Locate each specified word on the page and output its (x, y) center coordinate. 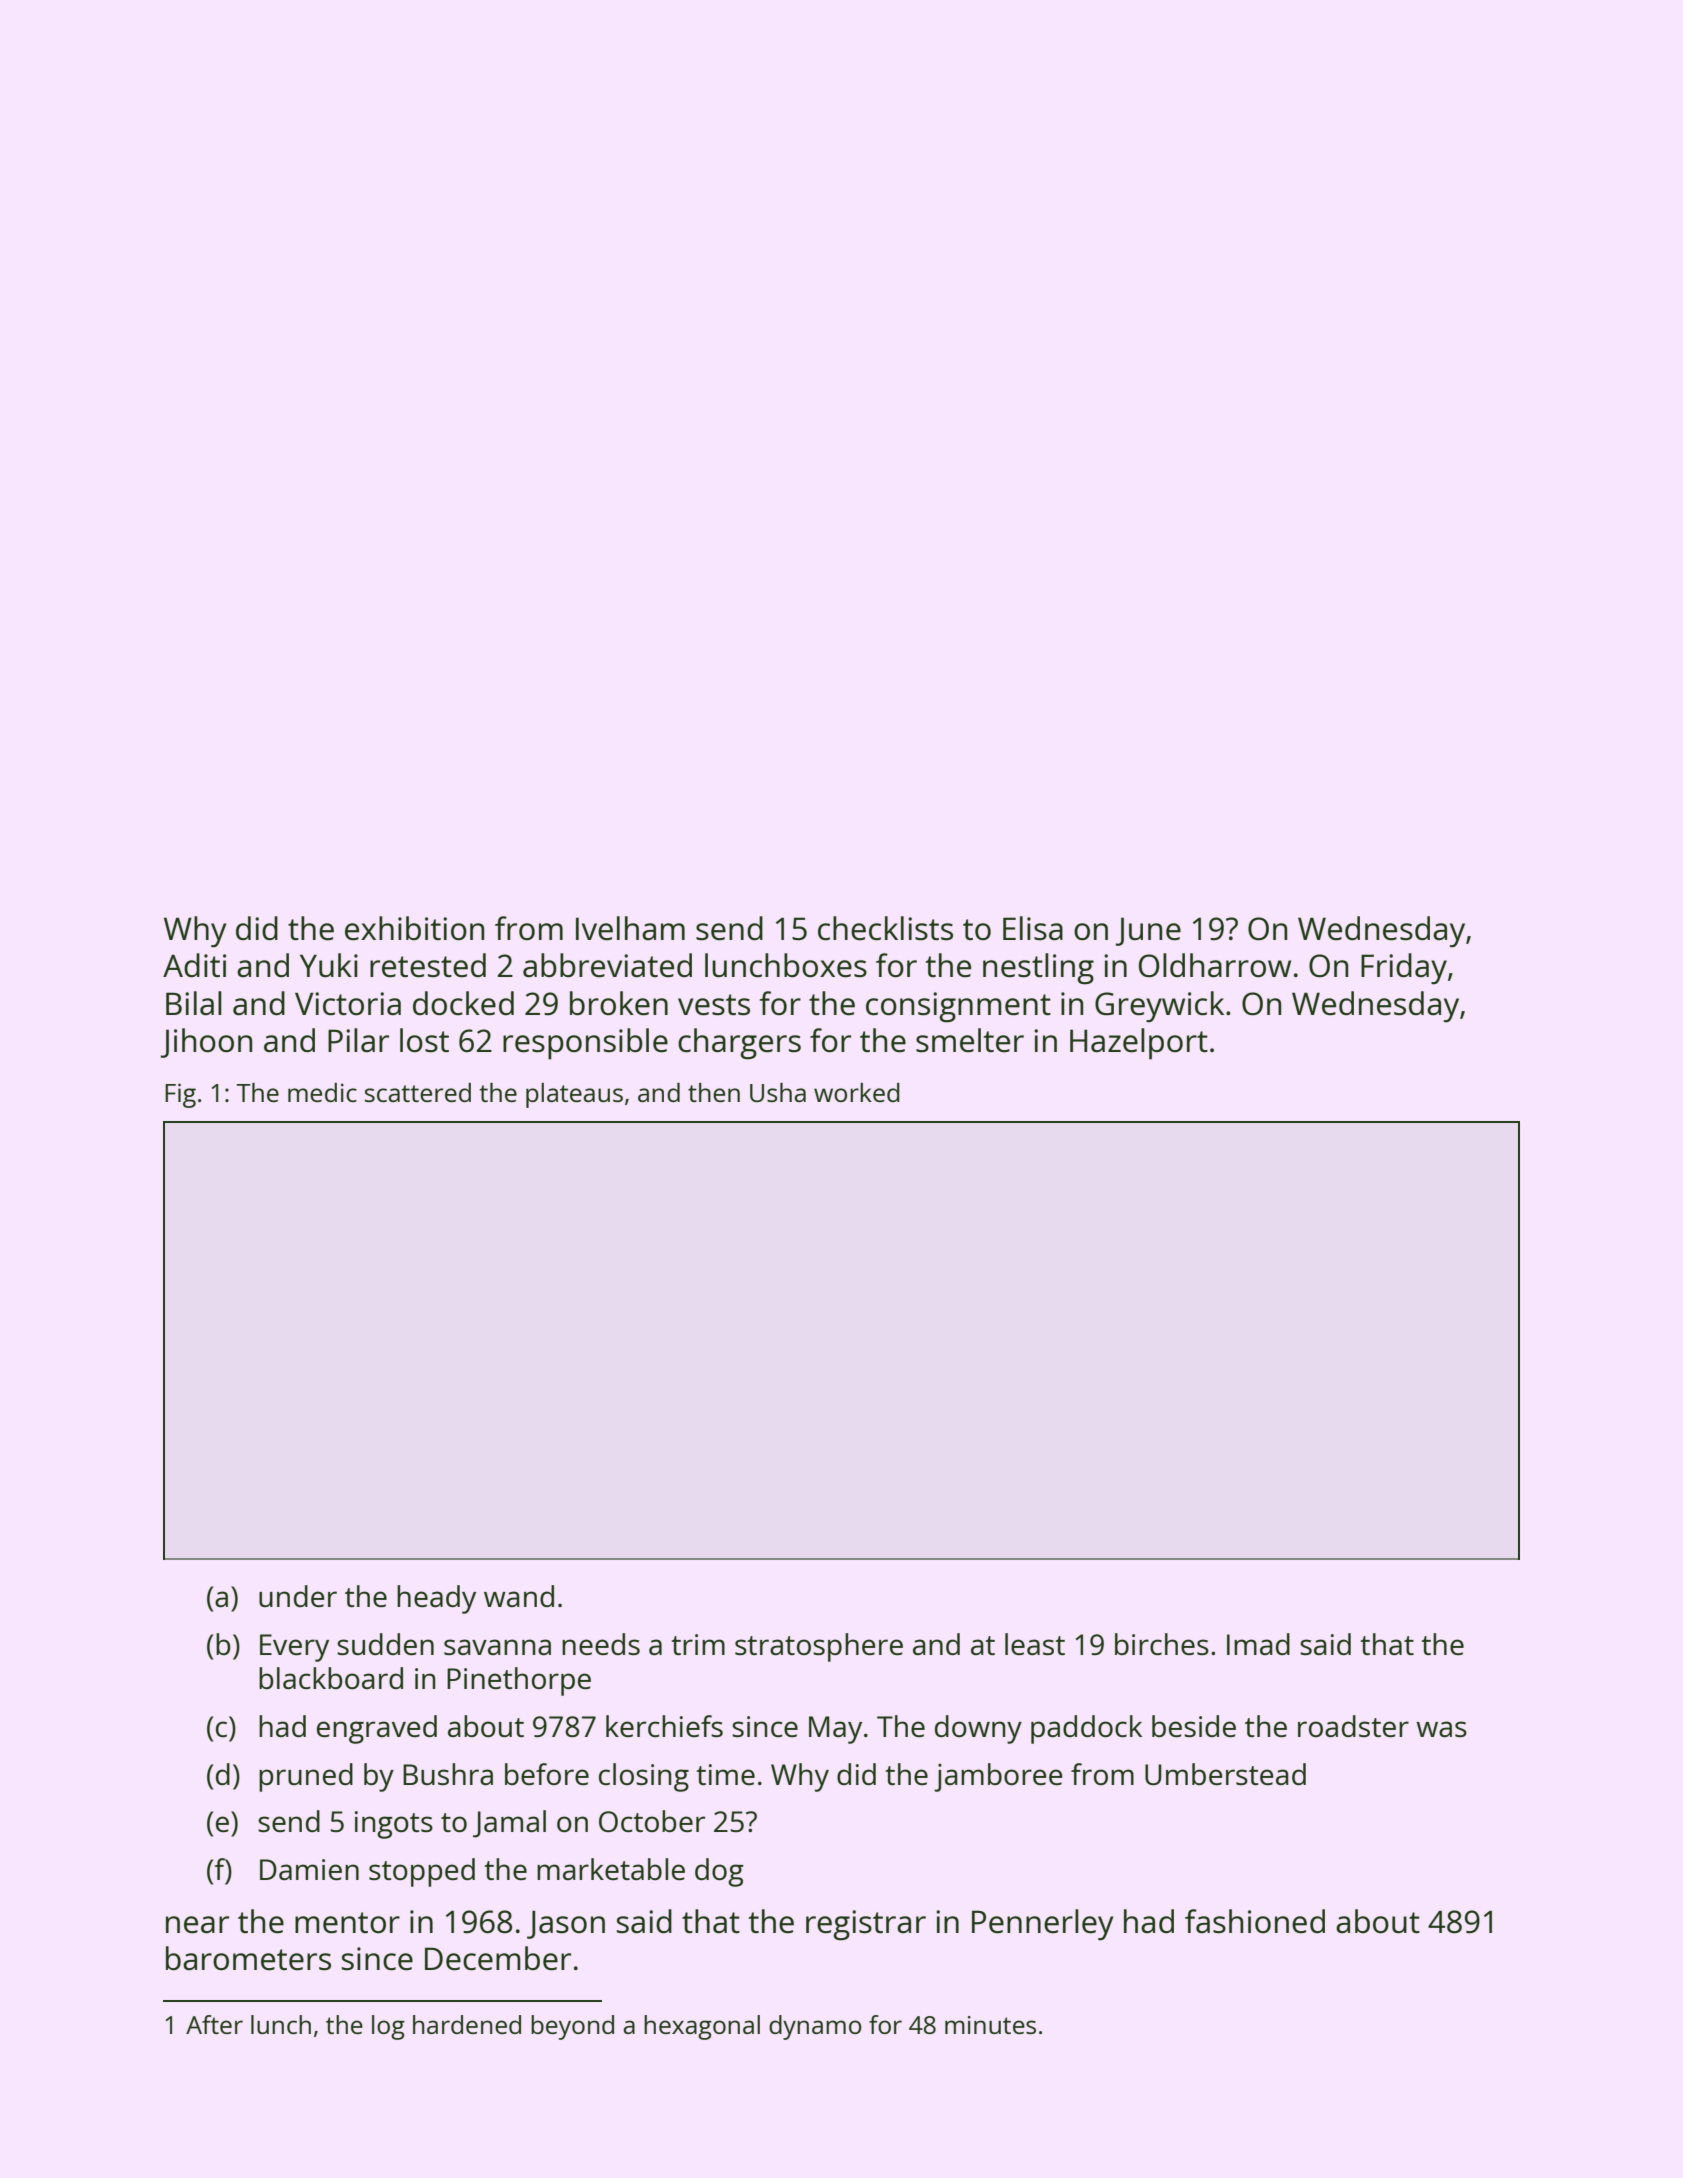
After (214, 2024)
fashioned (1255, 1921)
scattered (418, 1092)
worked (857, 1092)
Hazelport (1139, 1044)
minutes (990, 2025)
